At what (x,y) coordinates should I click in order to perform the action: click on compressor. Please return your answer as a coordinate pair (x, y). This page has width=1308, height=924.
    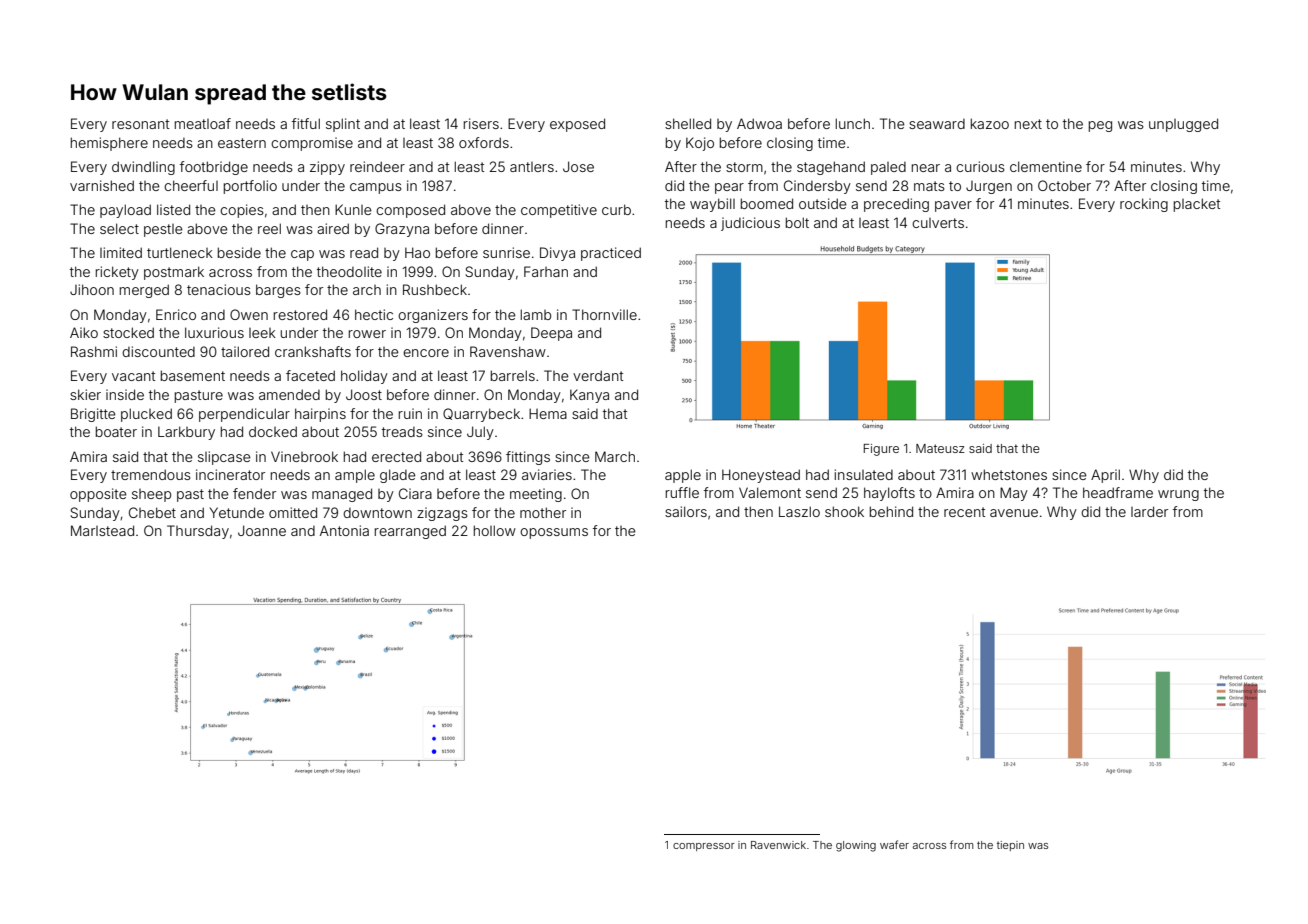
    Looking at the image, I should click on (704, 847).
